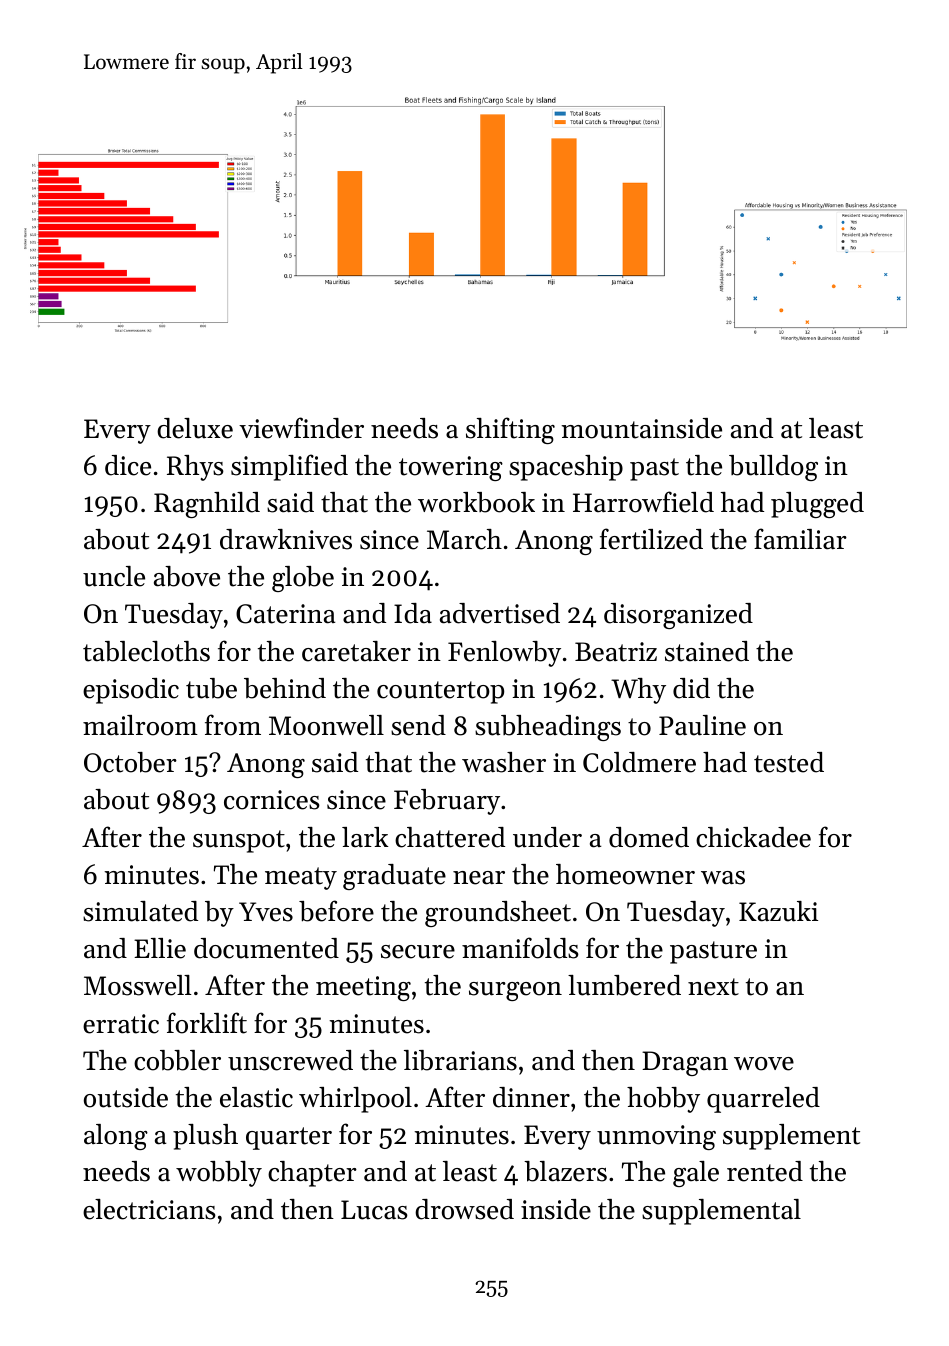  Describe the element at coordinates (566, 468) in the screenshot. I see `spaceship` at that location.
